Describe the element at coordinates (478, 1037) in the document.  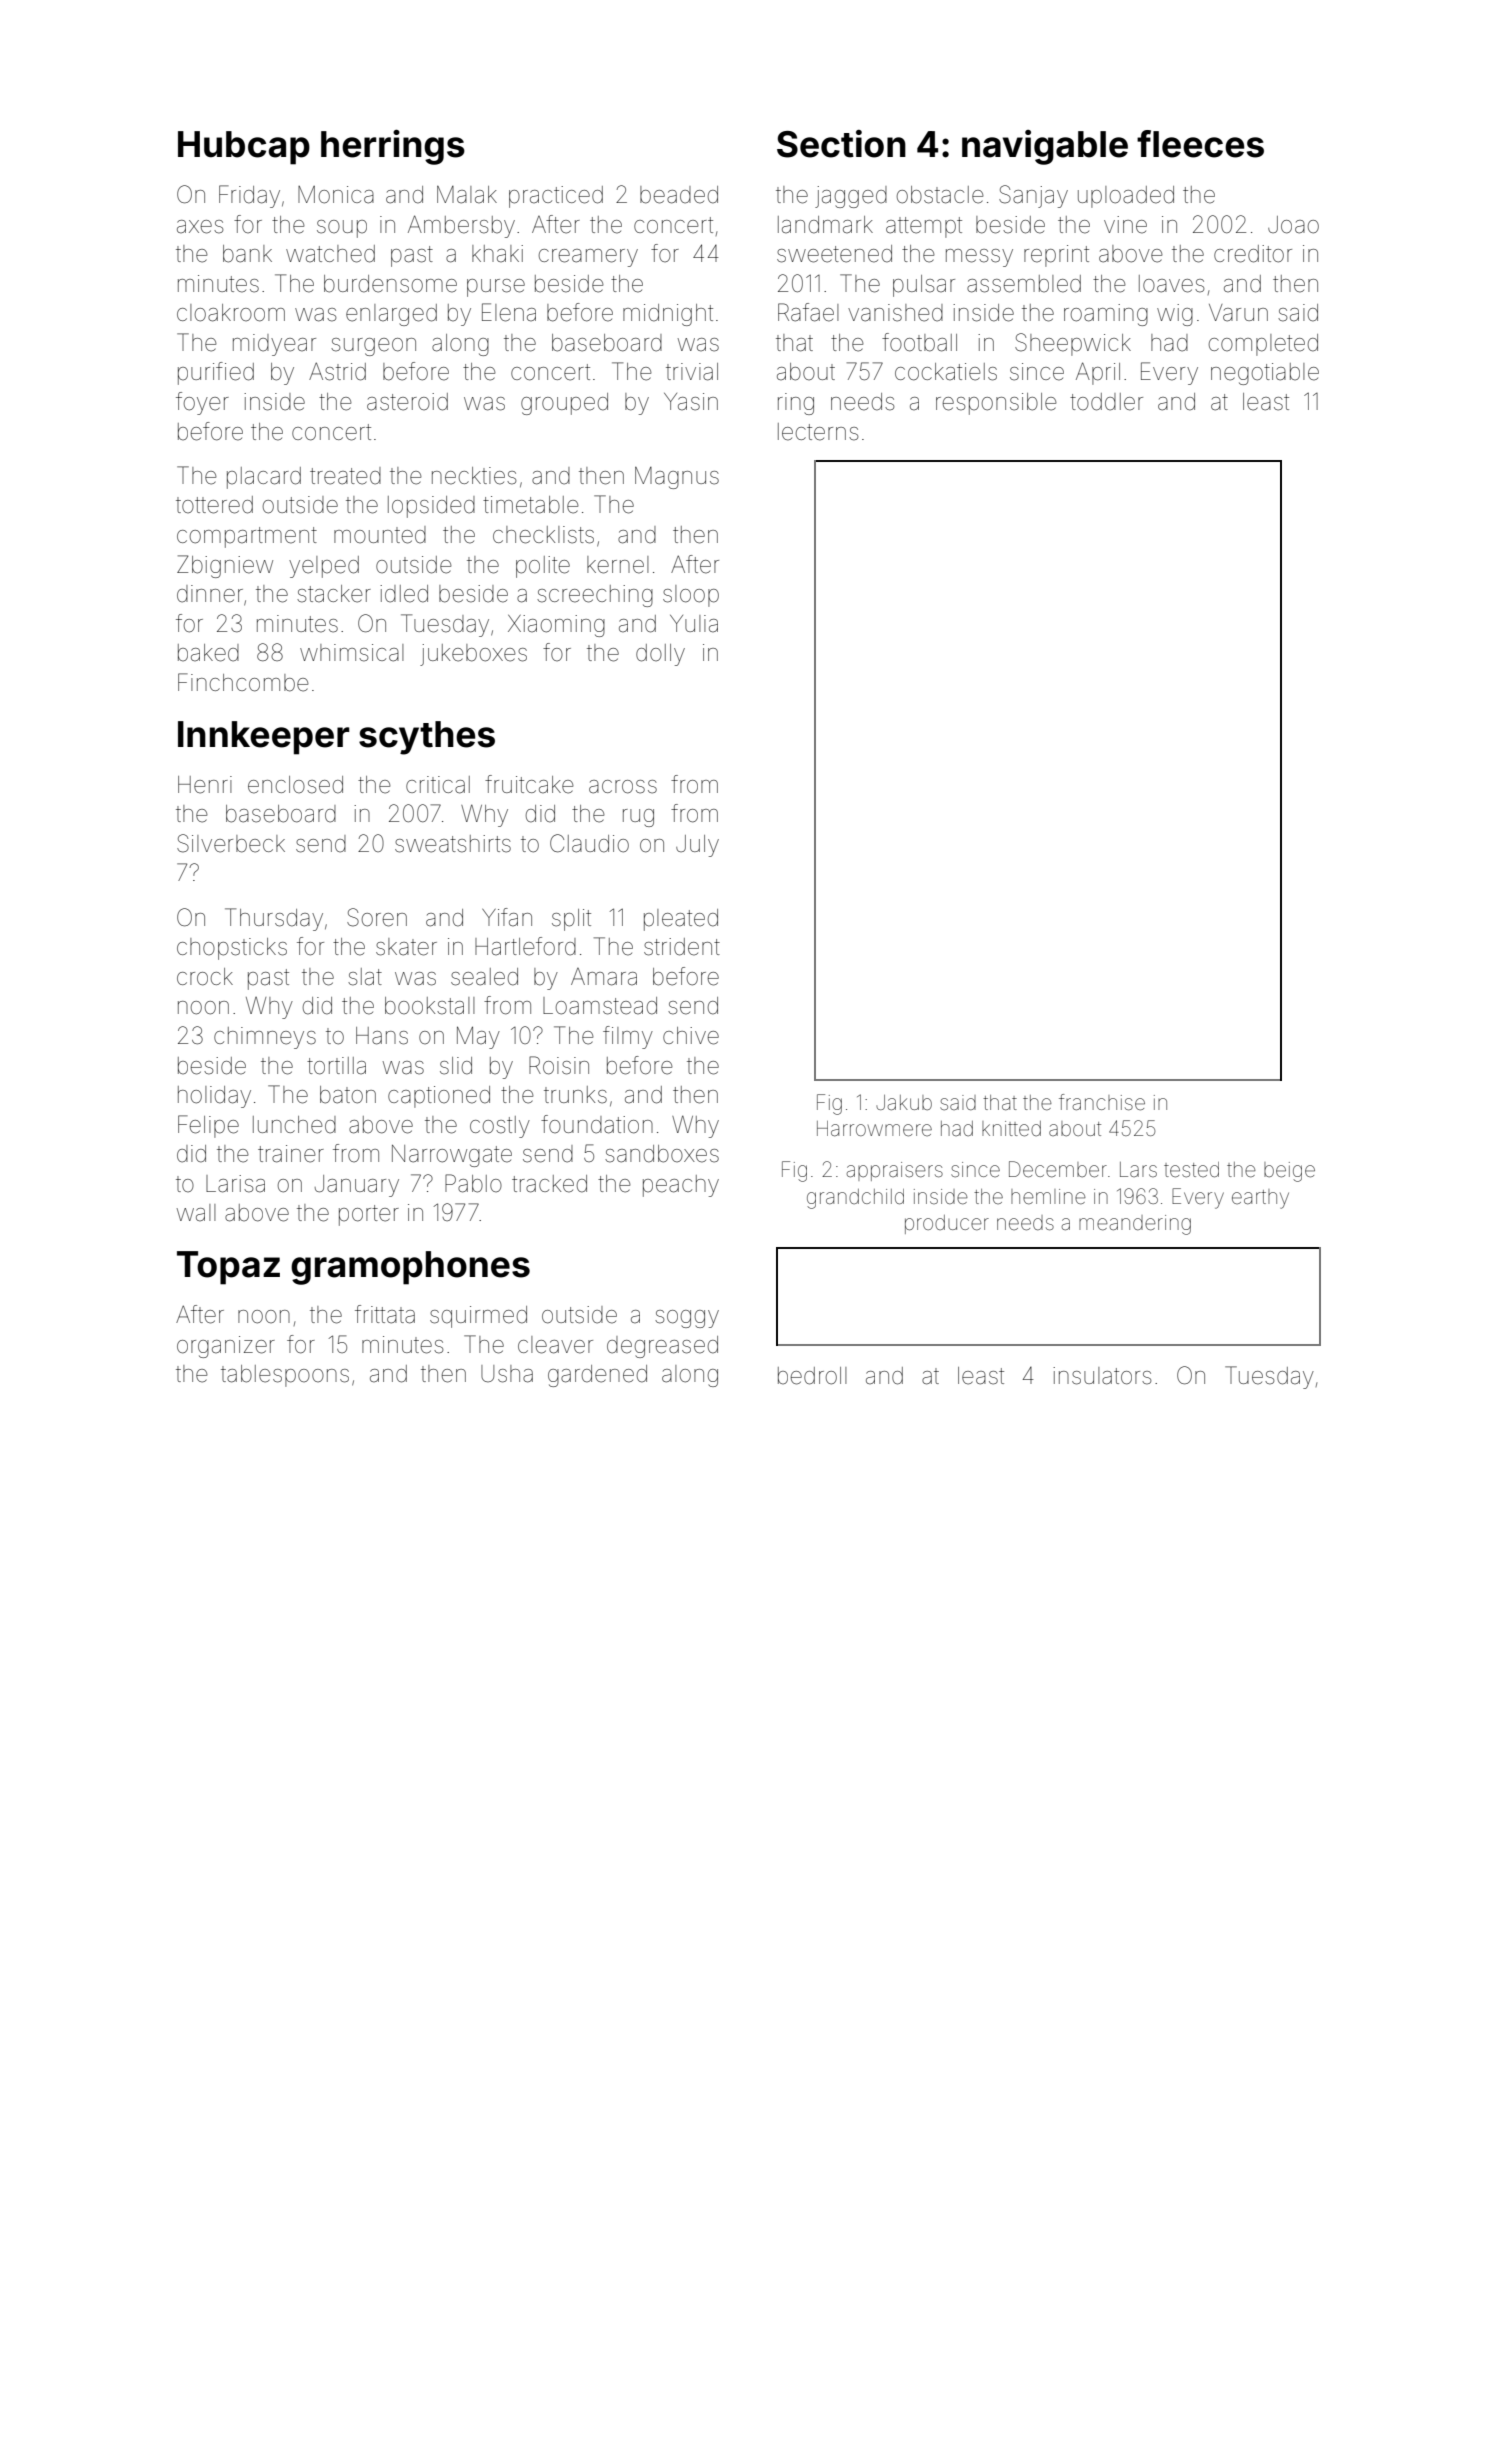
I see `May` at that location.
